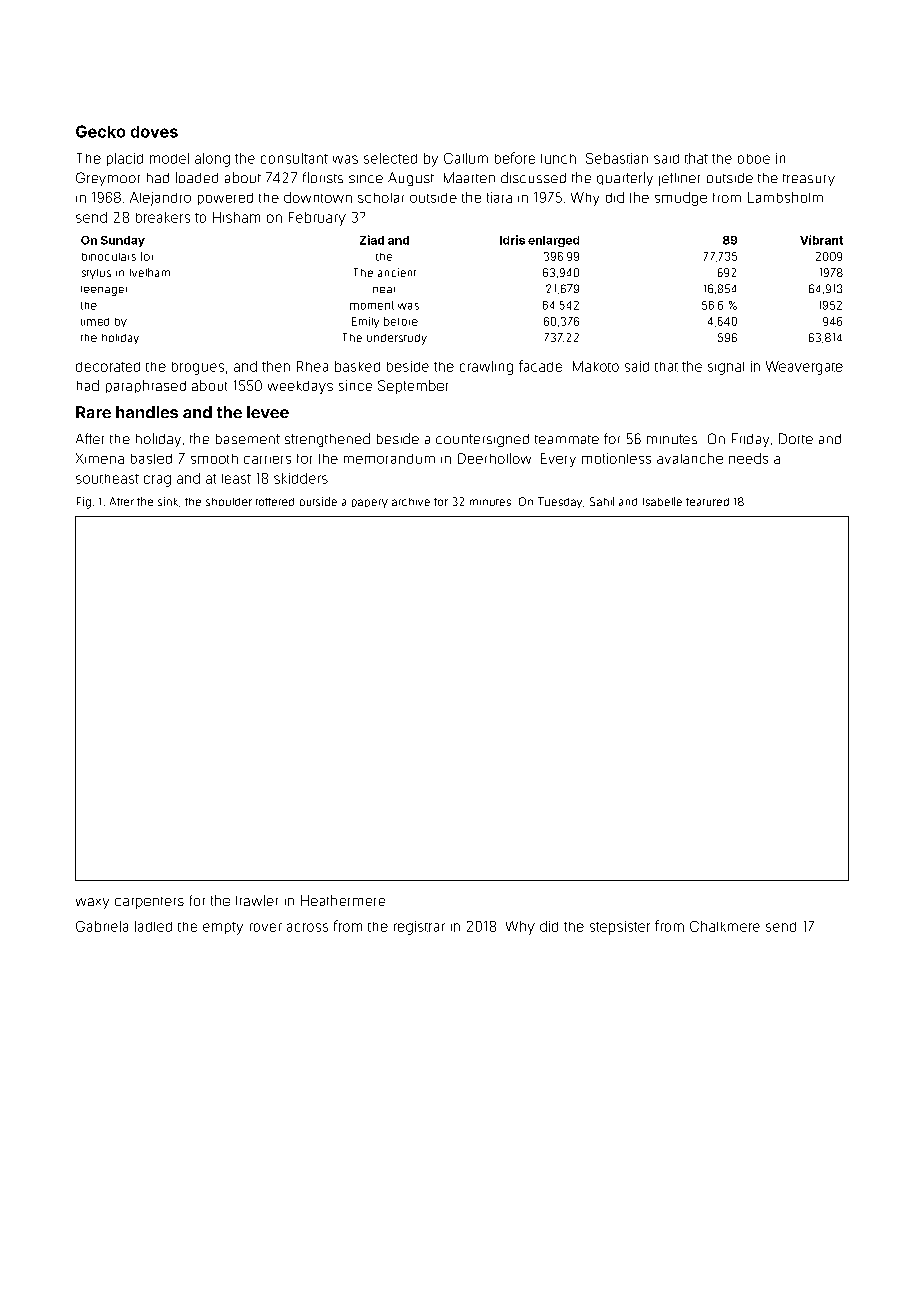 This image has height=1308, width=924. I want to click on selected, so click(390, 158).
